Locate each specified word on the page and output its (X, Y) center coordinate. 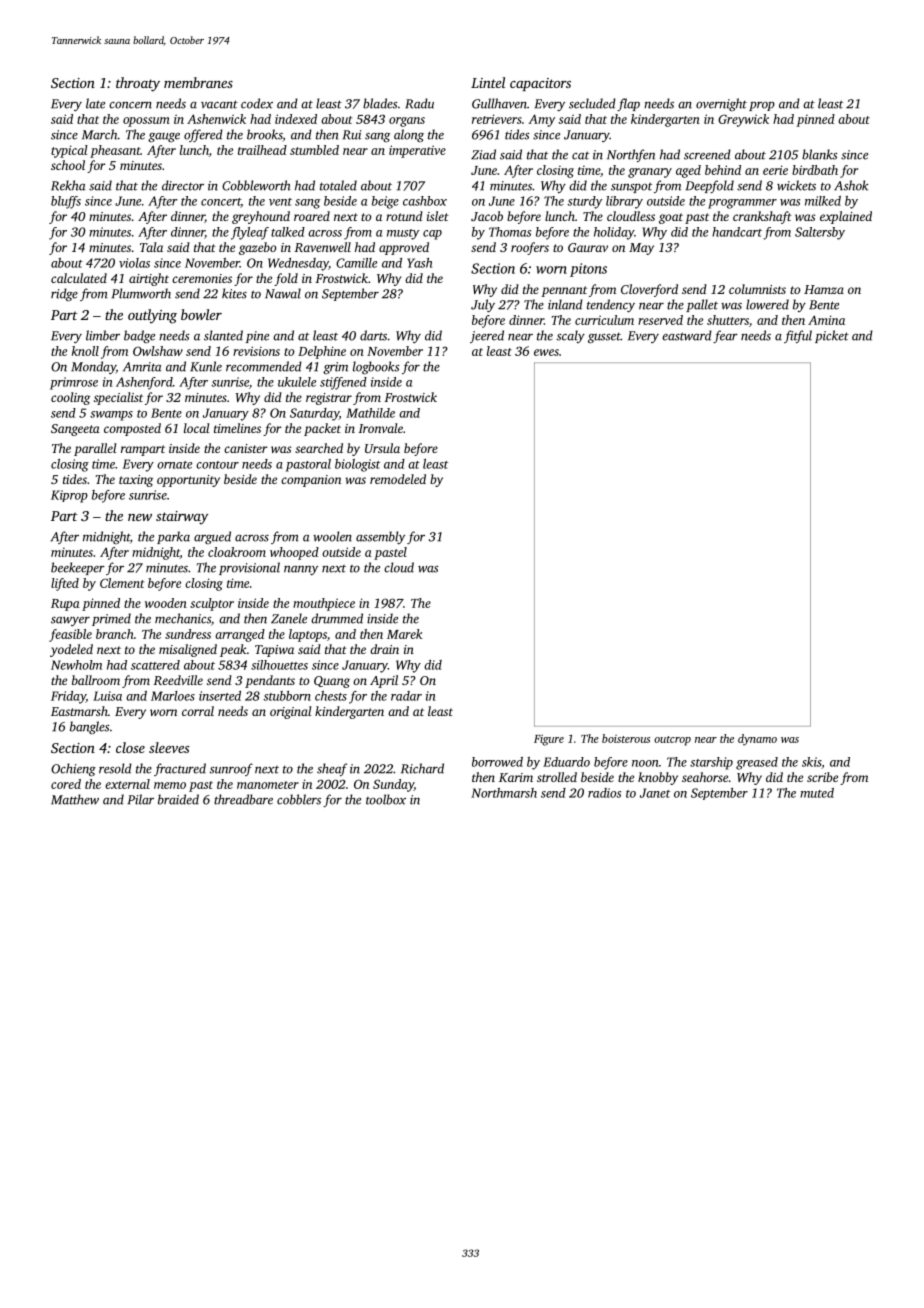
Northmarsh (504, 793)
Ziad (483, 154)
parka (173, 537)
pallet (702, 305)
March (100, 134)
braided (178, 799)
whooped (294, 553)
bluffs (66, 202)
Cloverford (649, 290)
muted (817, 793)
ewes (546, 352)
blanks (820, 154)
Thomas (510, 232)
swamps (111, 416)
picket (832, 336)
